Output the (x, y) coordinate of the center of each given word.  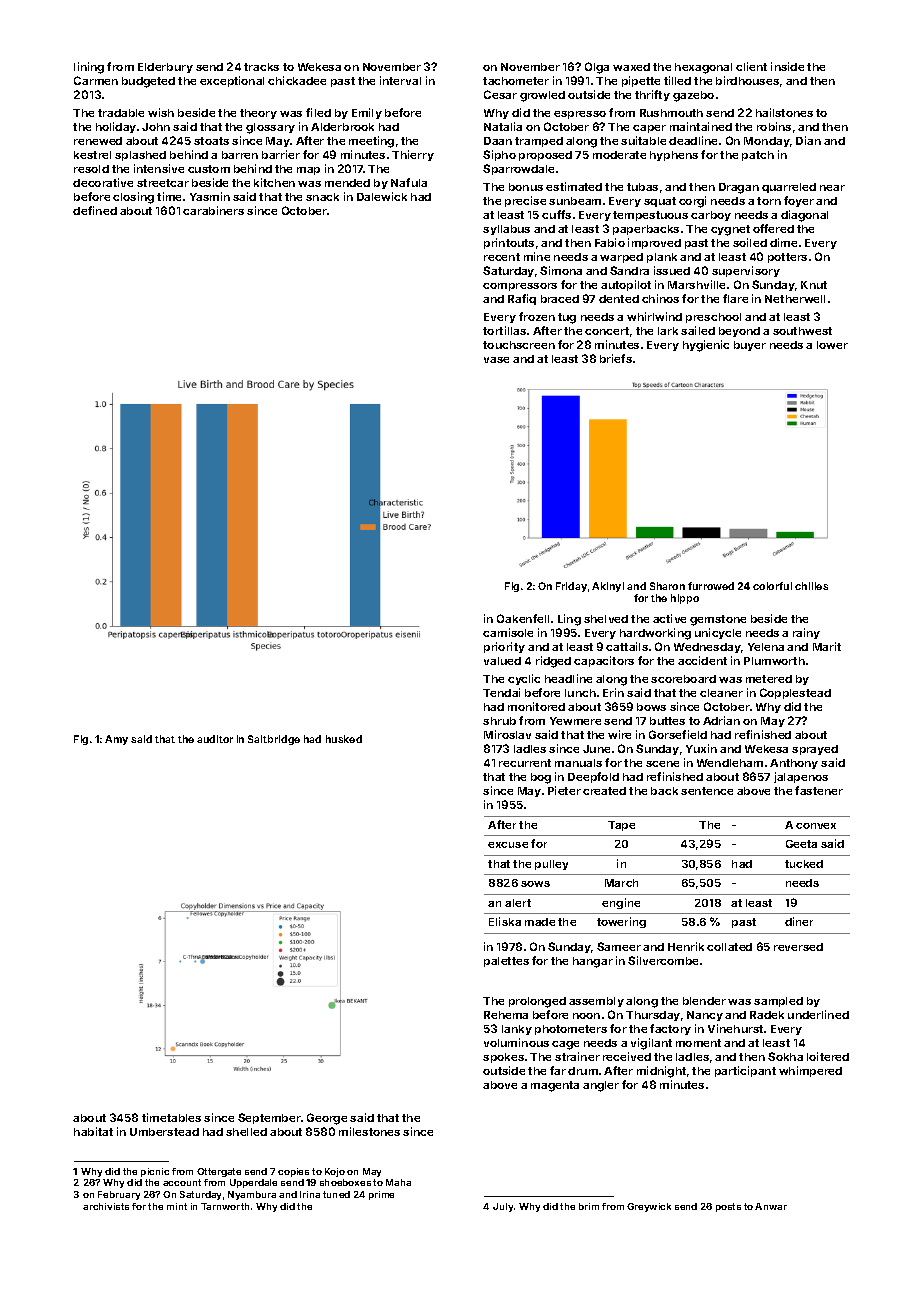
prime (381, 1195)
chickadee (297, 80)
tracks (261, 67)
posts (728, 1207)
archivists (106, 1206)
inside (787, 66)
